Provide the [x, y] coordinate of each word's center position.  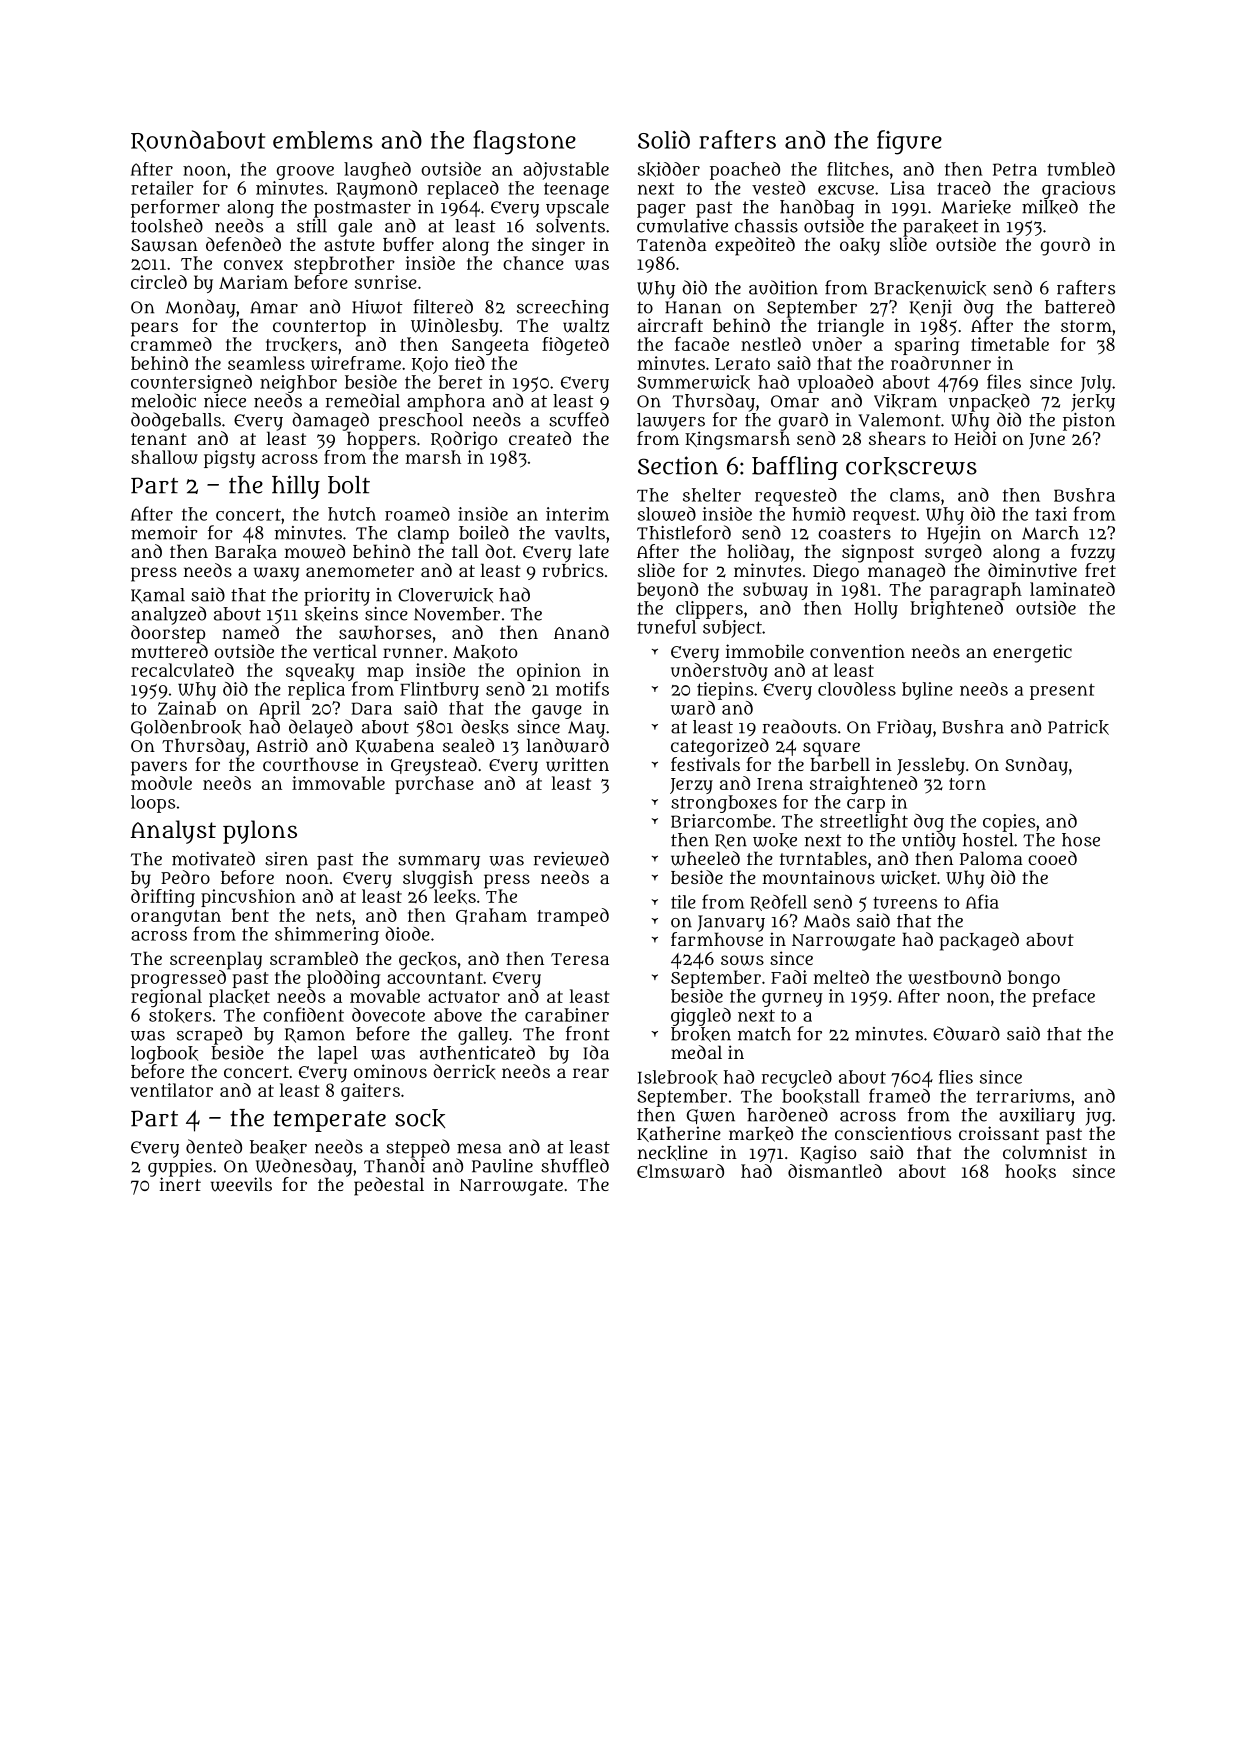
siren [286, 859]
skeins [331, 614]
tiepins [725, 691]
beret [460, 382]
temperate [329, 1121]
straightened [863, 785]
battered [1080, 306]
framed [899, 1095]
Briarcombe [721, 821]
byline [927, 691]
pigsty [229, 459]
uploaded [835, 384]
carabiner [567, 1015]
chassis [766, 226]
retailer [162, 188]
